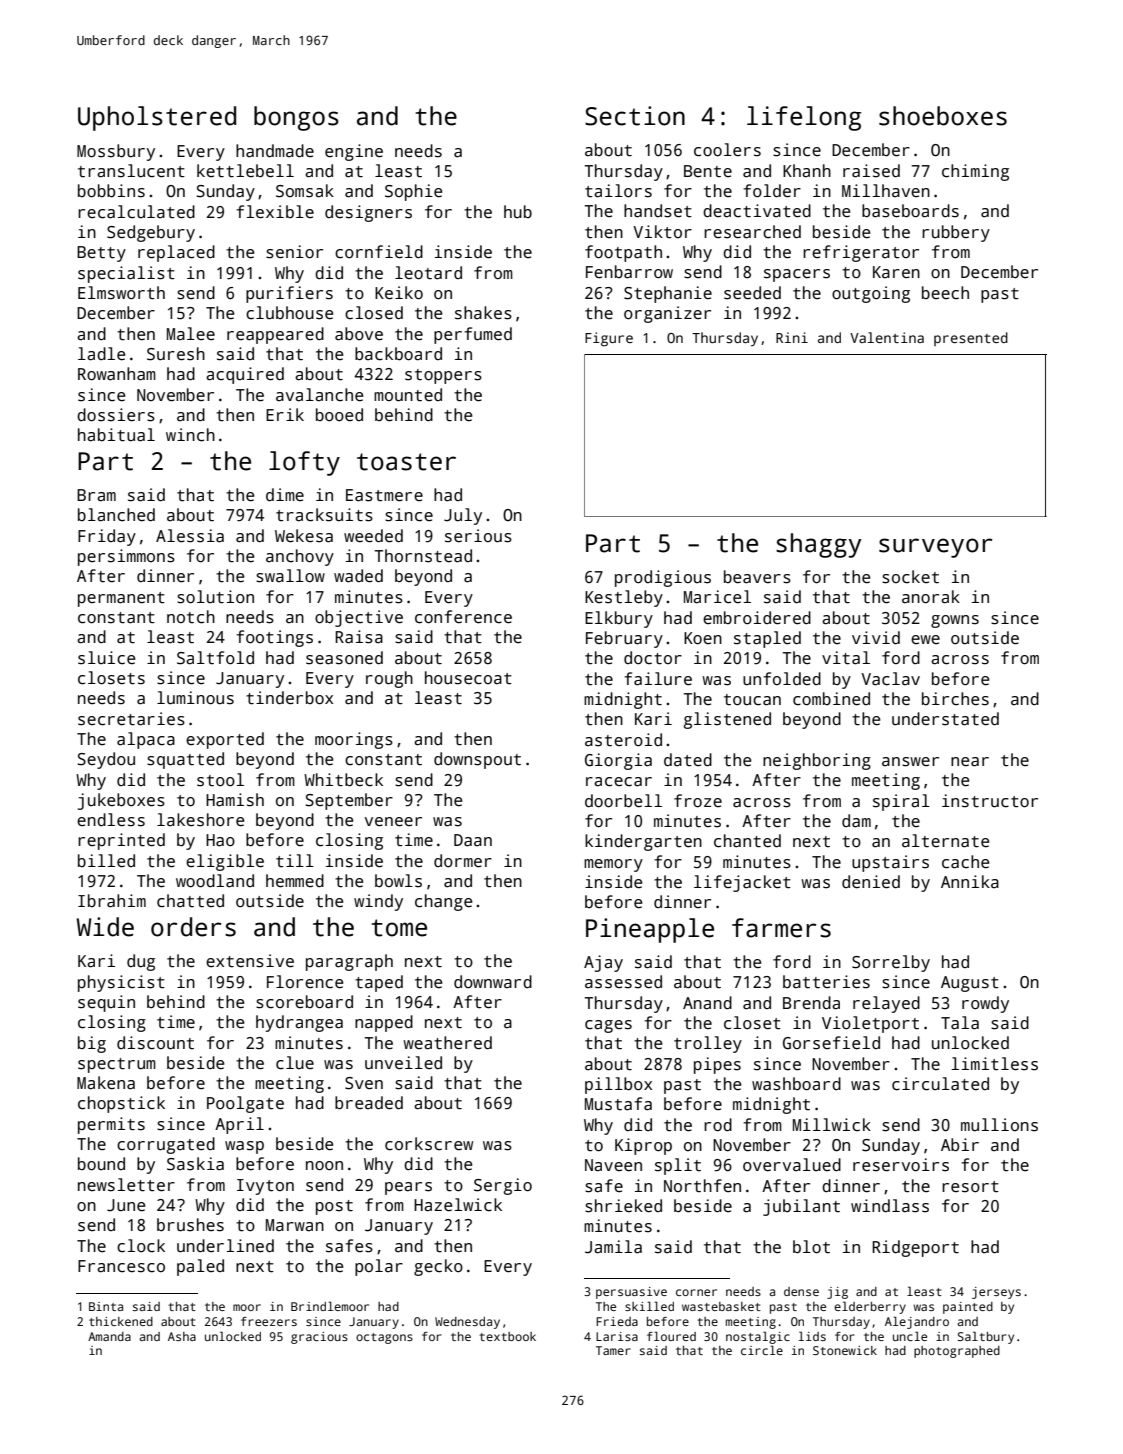 The image size is (1123, 1454). What do you see at coordinates (269, 1321) in the screenshot?
I see `freezers` at bounding box center [269, 1321].
